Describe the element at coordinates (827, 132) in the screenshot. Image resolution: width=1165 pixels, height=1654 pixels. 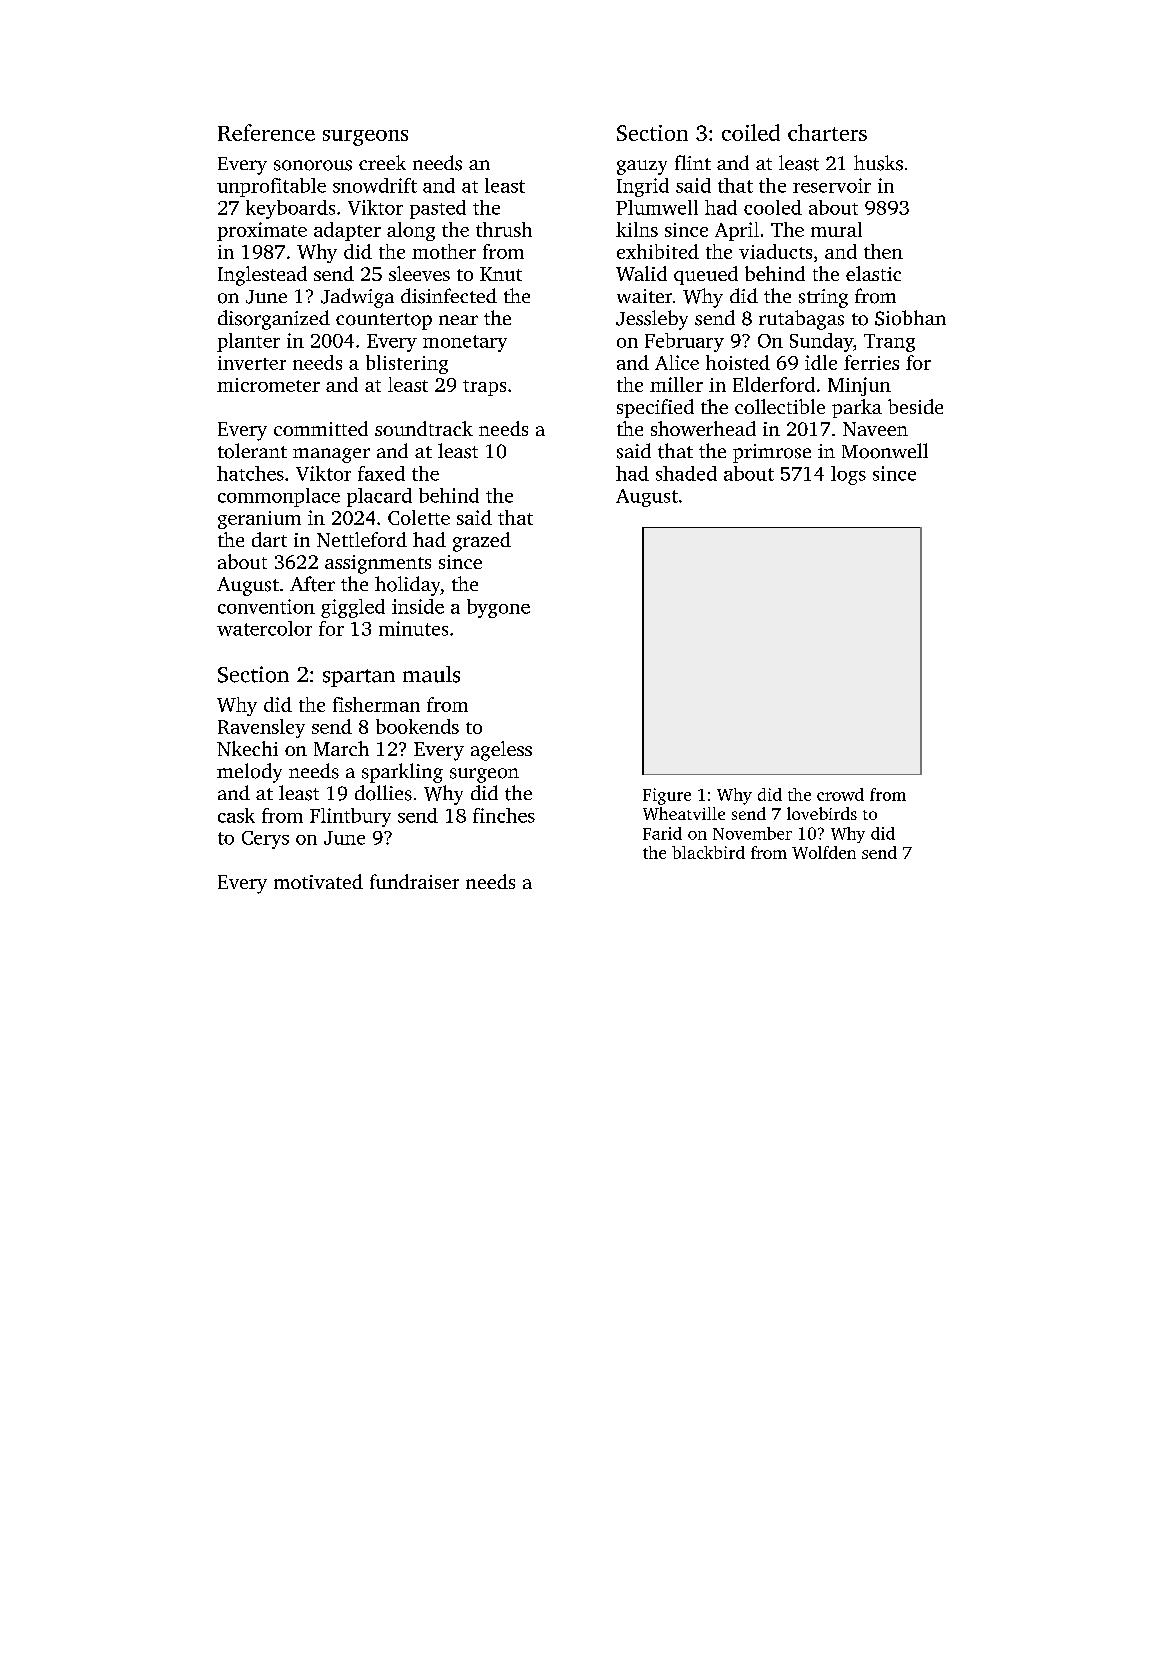
I see `charters` at that location.
